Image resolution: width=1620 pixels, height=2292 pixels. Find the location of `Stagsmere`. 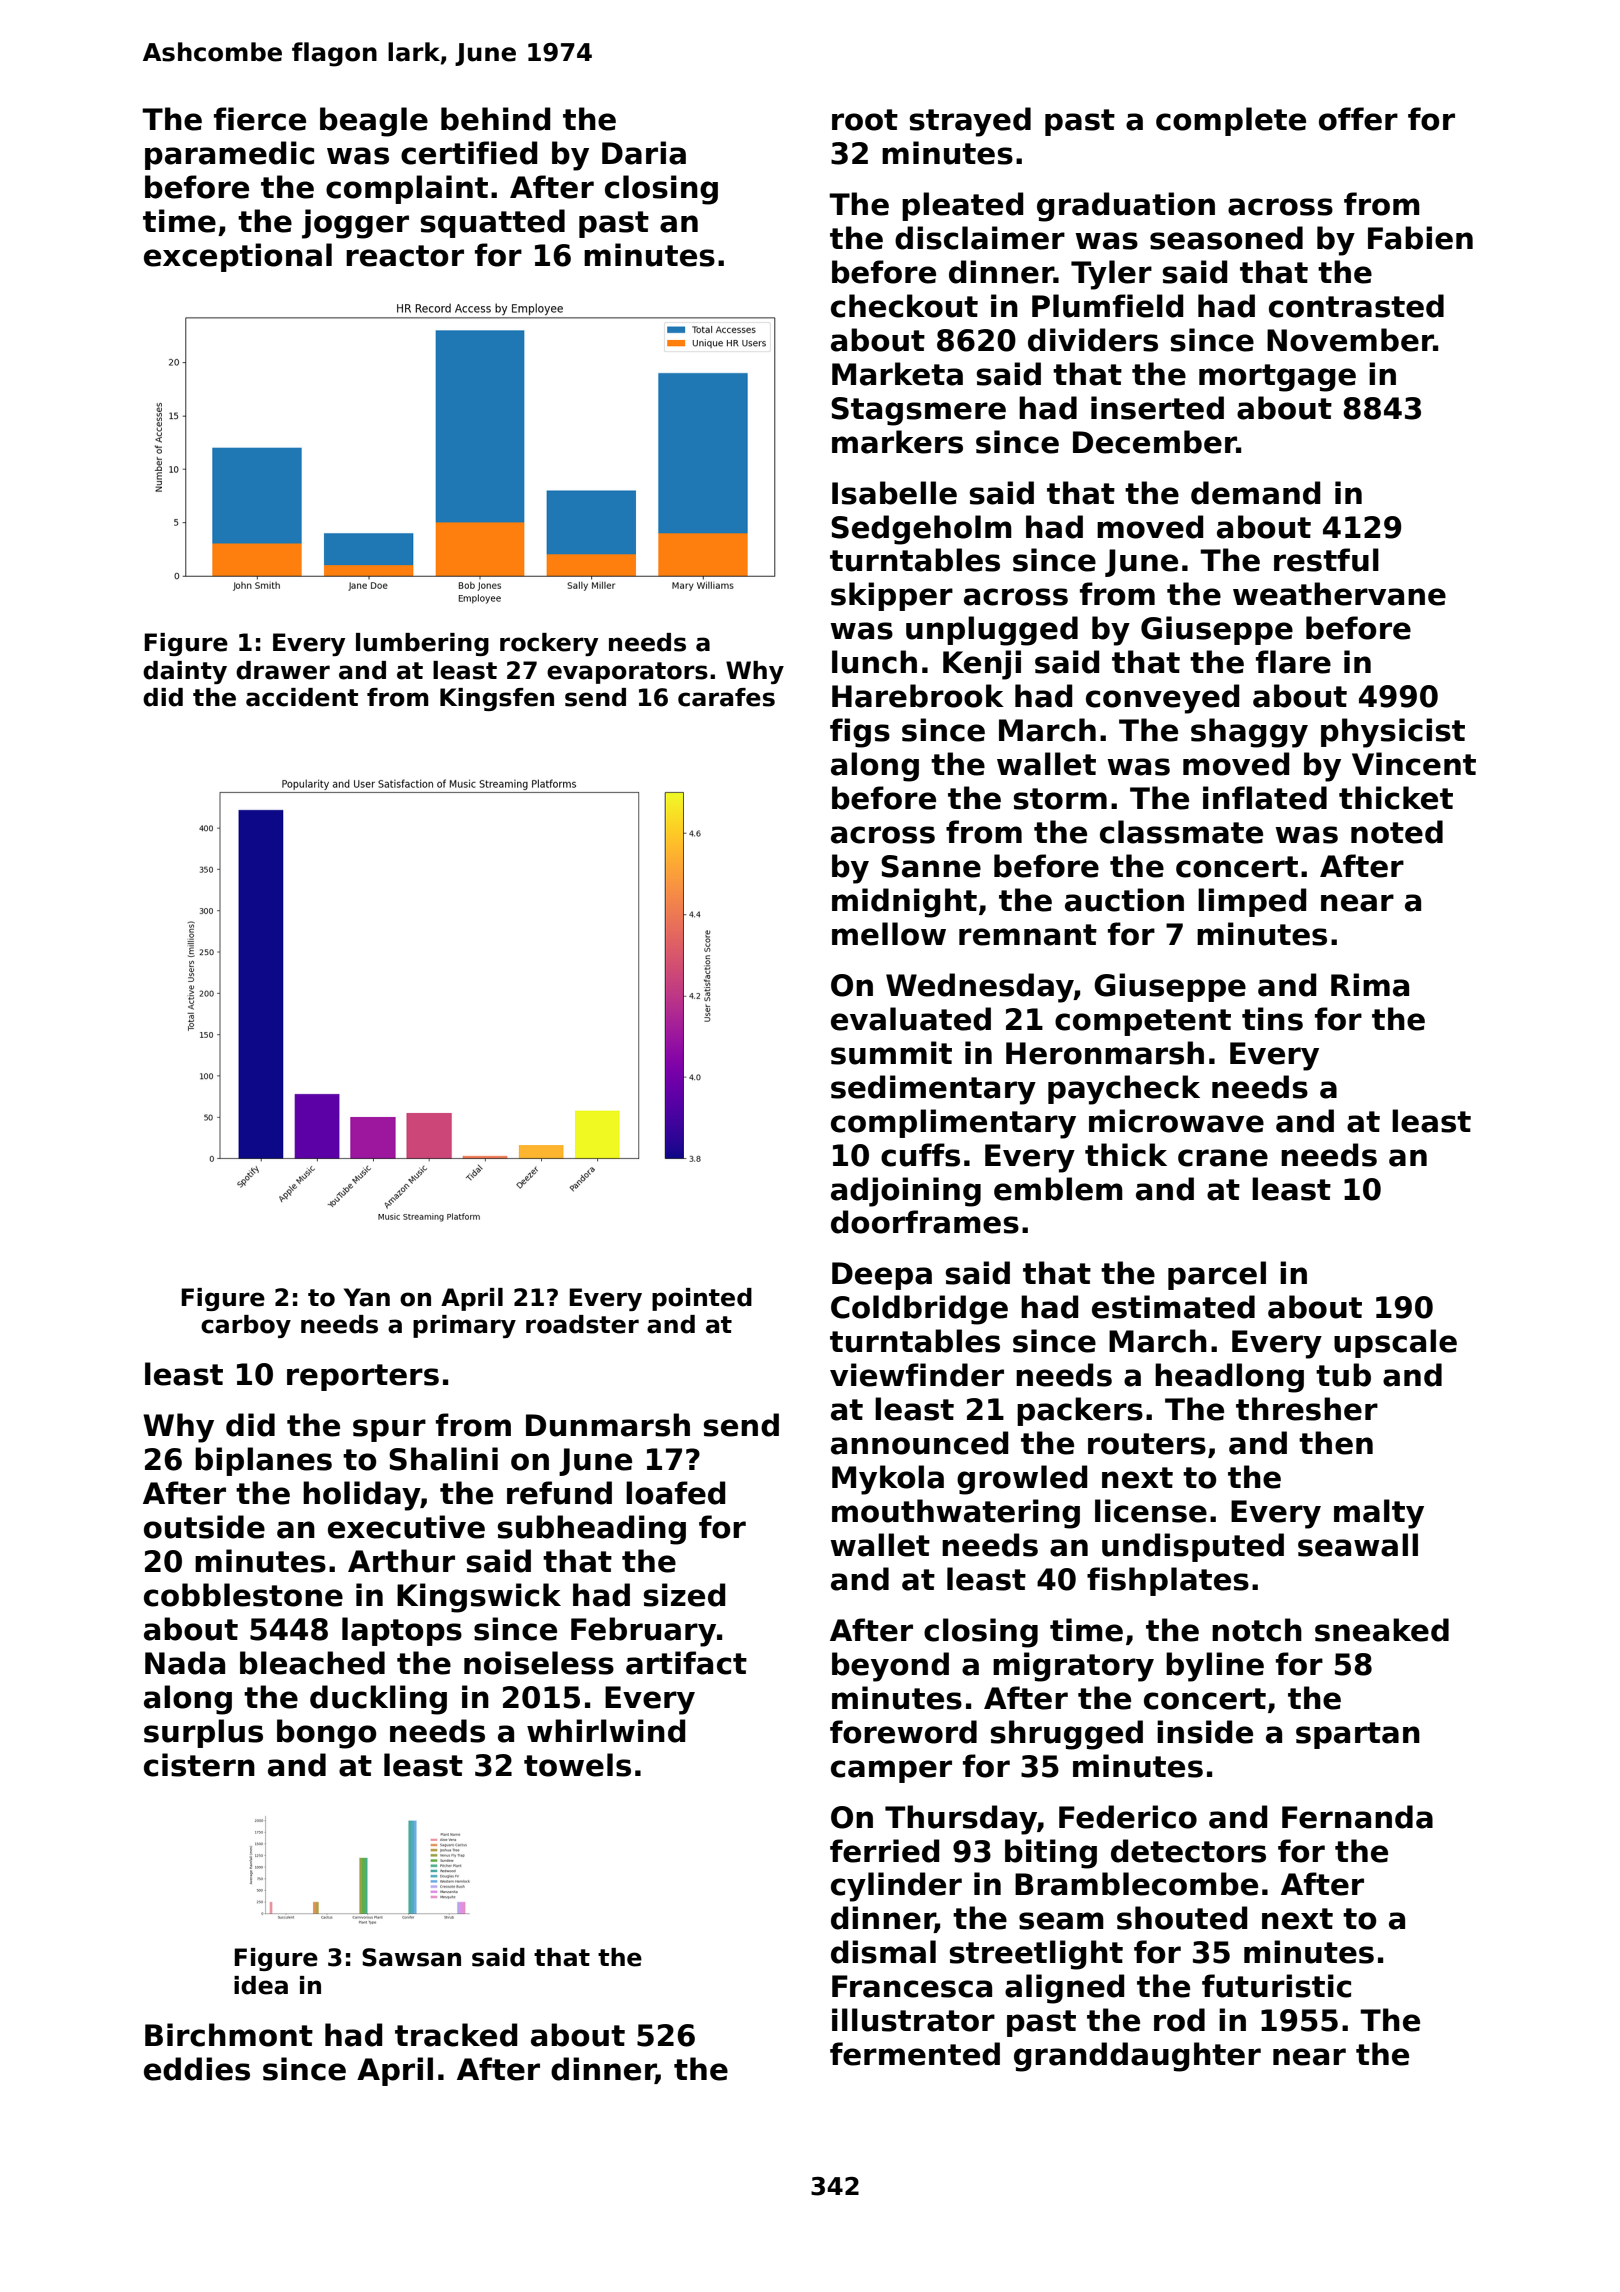

Stagsmere is located at coordinates (918, 411).
